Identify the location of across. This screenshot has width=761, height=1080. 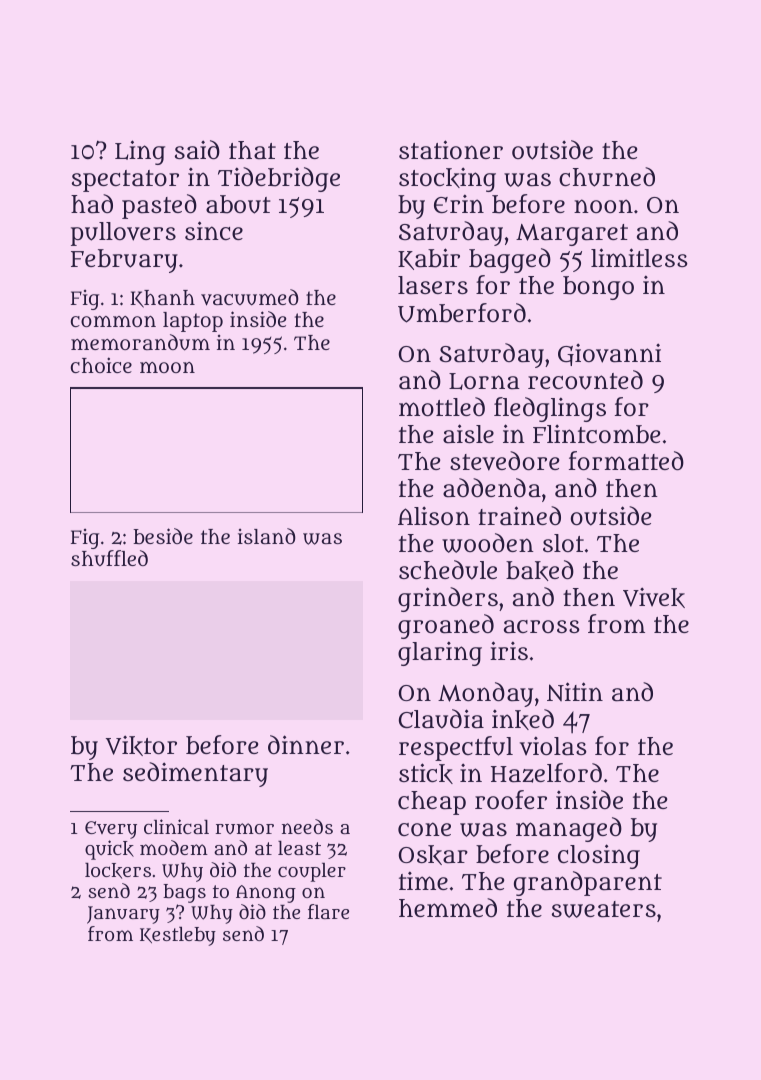
(542, 627).
